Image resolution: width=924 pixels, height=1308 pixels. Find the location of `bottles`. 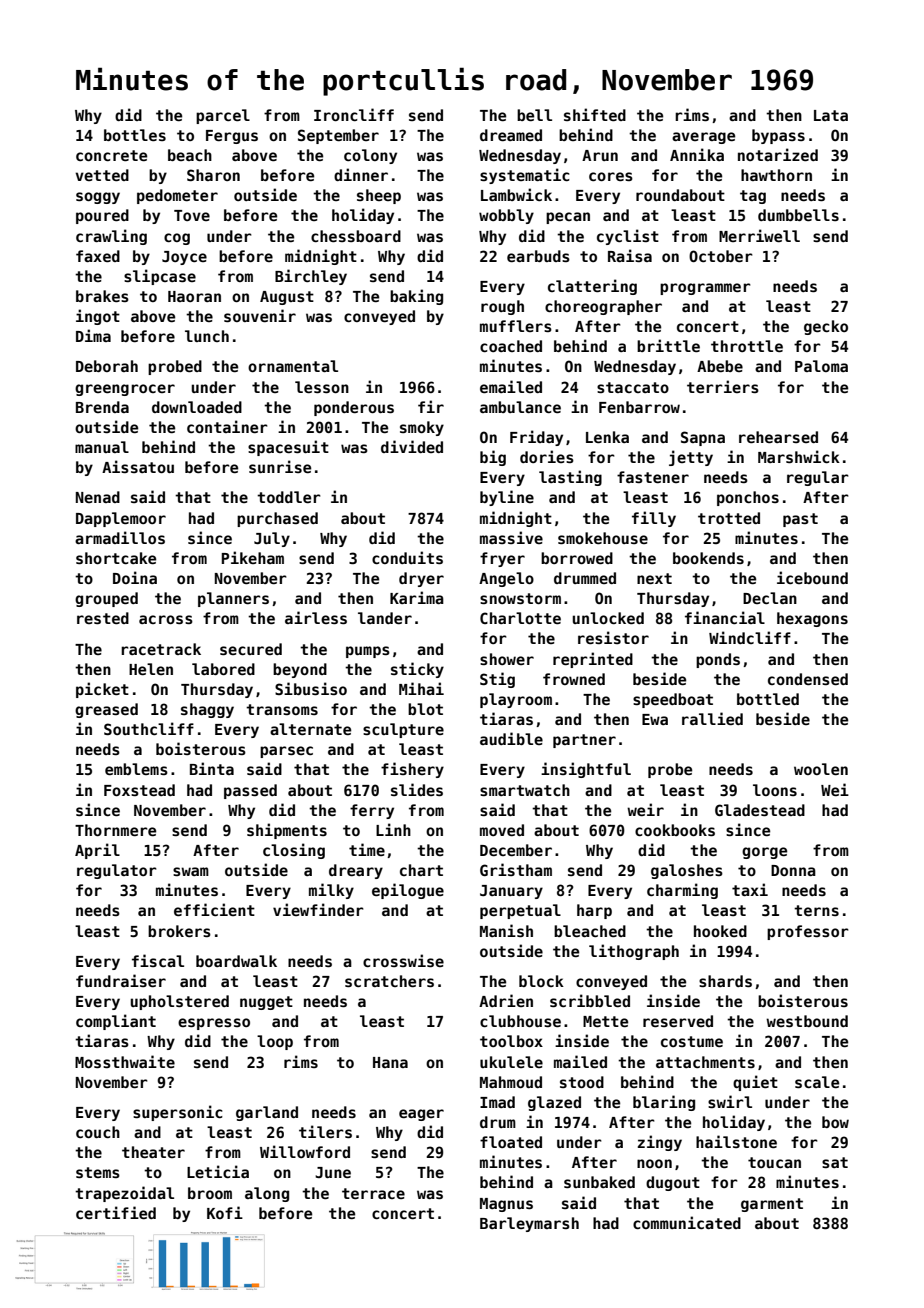

bottles is located at coordinates (135, 135).
